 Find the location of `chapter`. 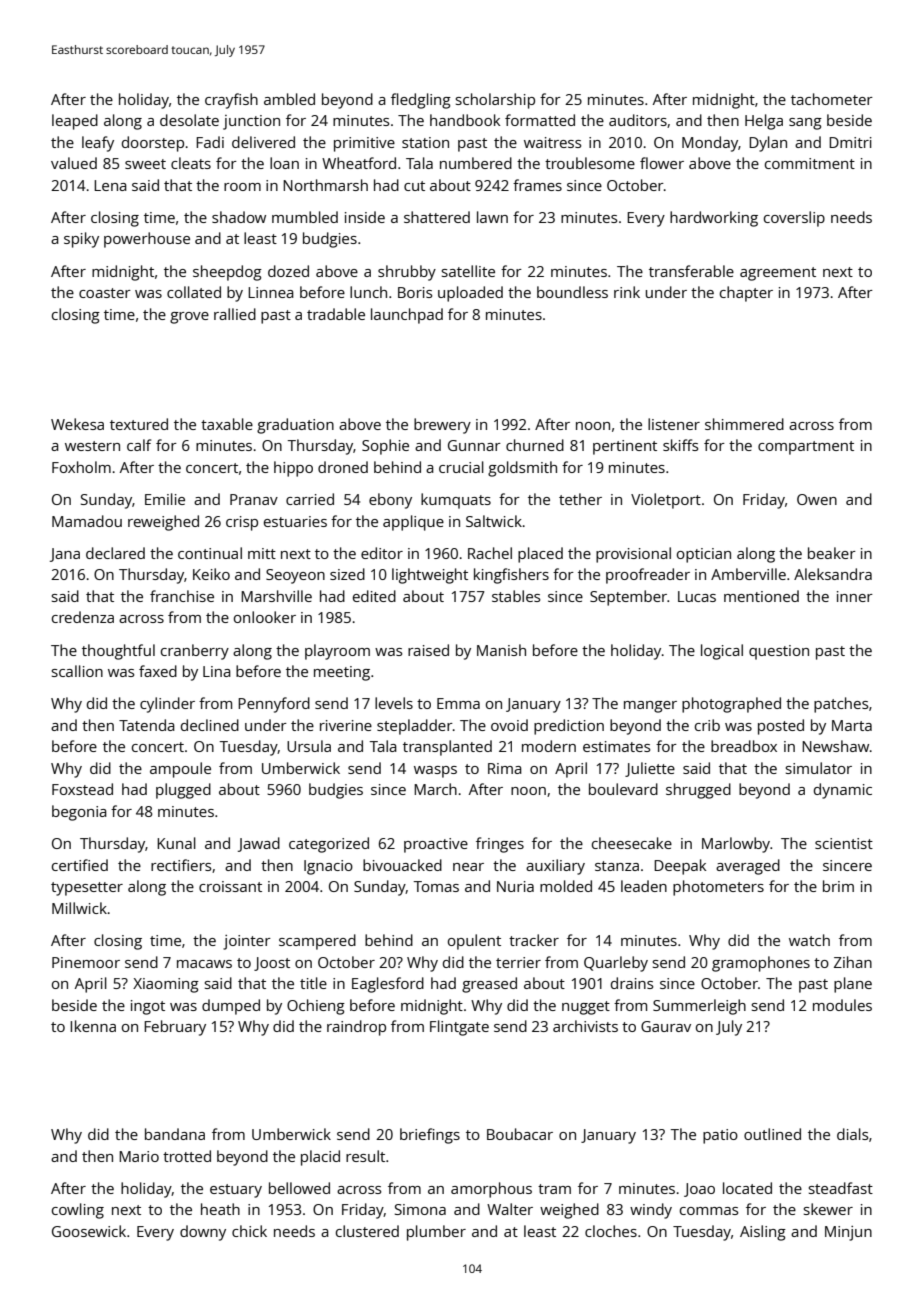

chapter is located at coordinates (746, 294).
